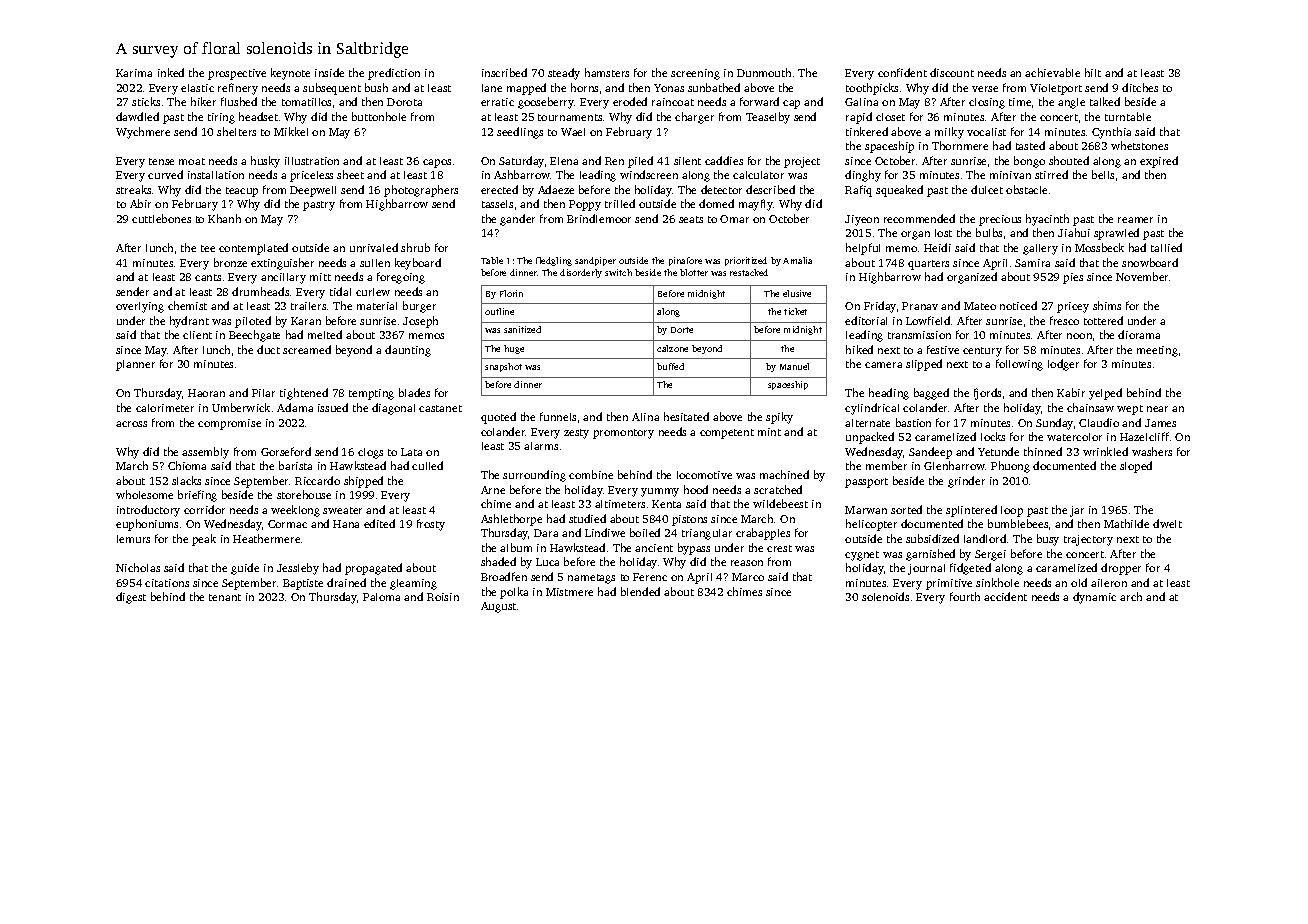 Image resolution: width=1308 pixels, height=924 pixels. What do you see at coordinates (952, 72) in the screenshot?
I see `discount` at bounding box center [952, 72].
